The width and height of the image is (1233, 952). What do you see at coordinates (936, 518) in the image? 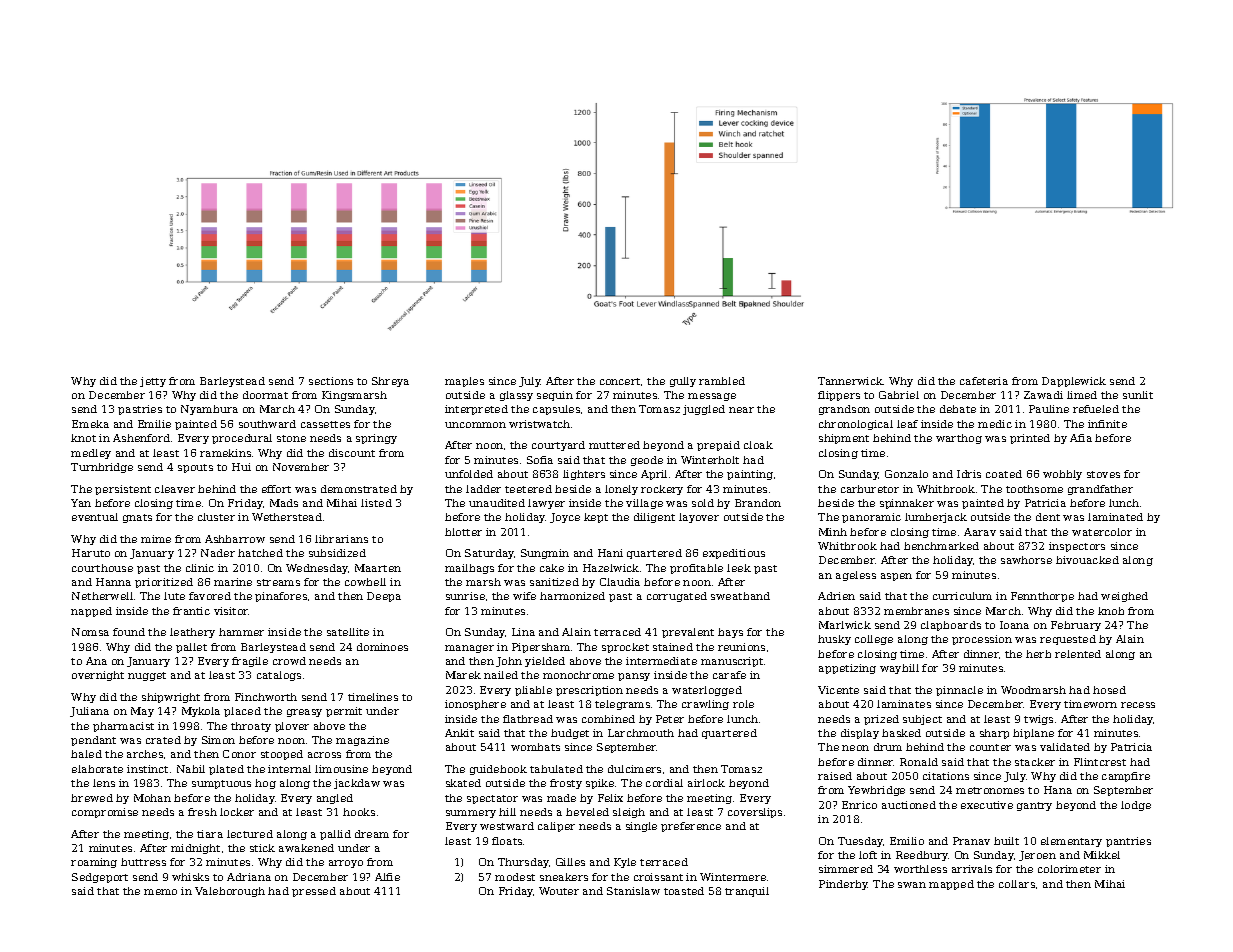
I see `lumberjack` at bounding box center [936, 518].
